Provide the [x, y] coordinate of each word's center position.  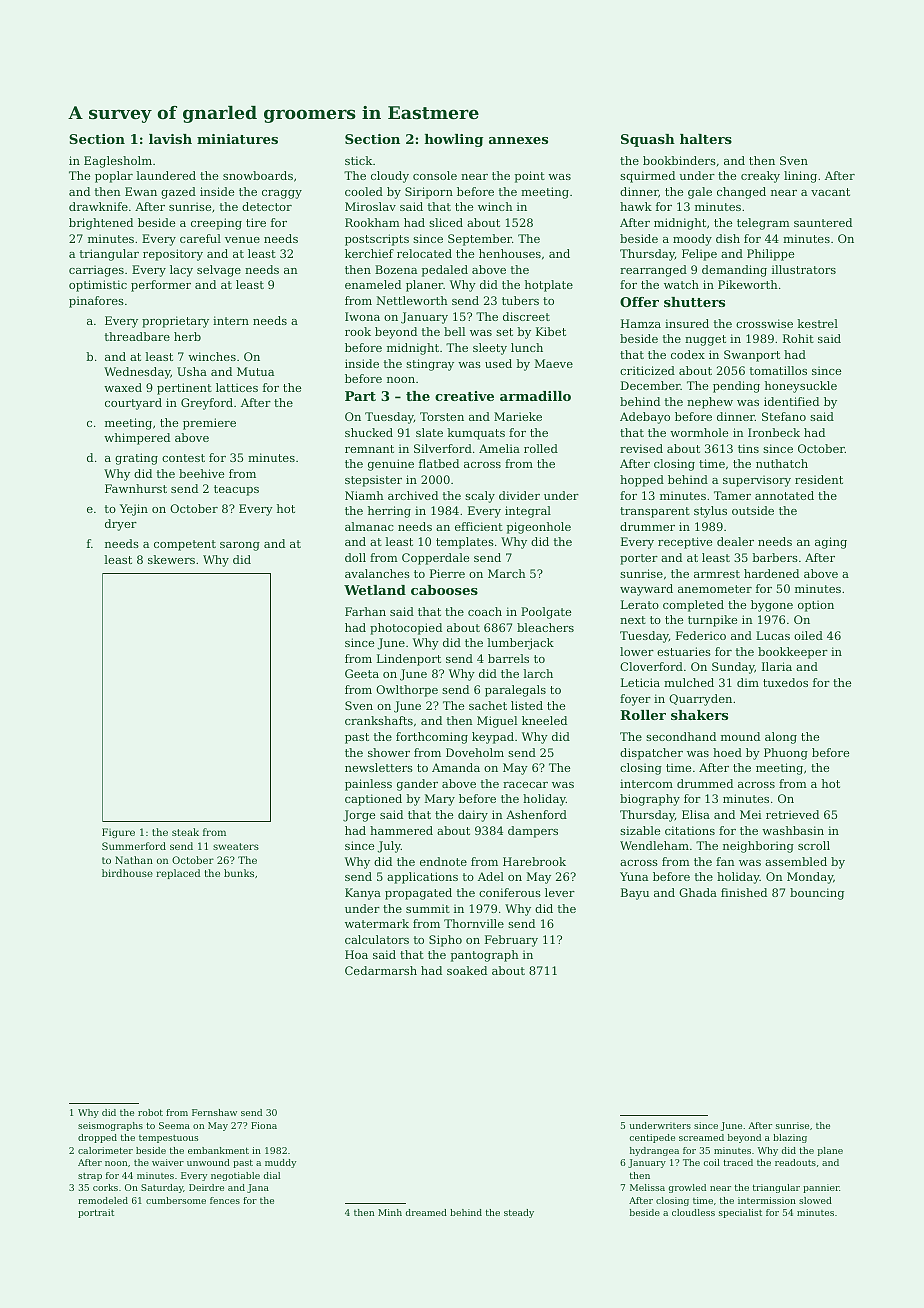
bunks [239, 873]
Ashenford [536, 814]
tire [256, 222]
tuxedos [785, 682]
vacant [830, 192]
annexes [518, 140]
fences [225, 1200]
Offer [639, 302]
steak [185, 832]
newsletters [379, 767]
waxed [123, 387]
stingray [430, 365]
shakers [699, 715]
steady [519, 1213]
